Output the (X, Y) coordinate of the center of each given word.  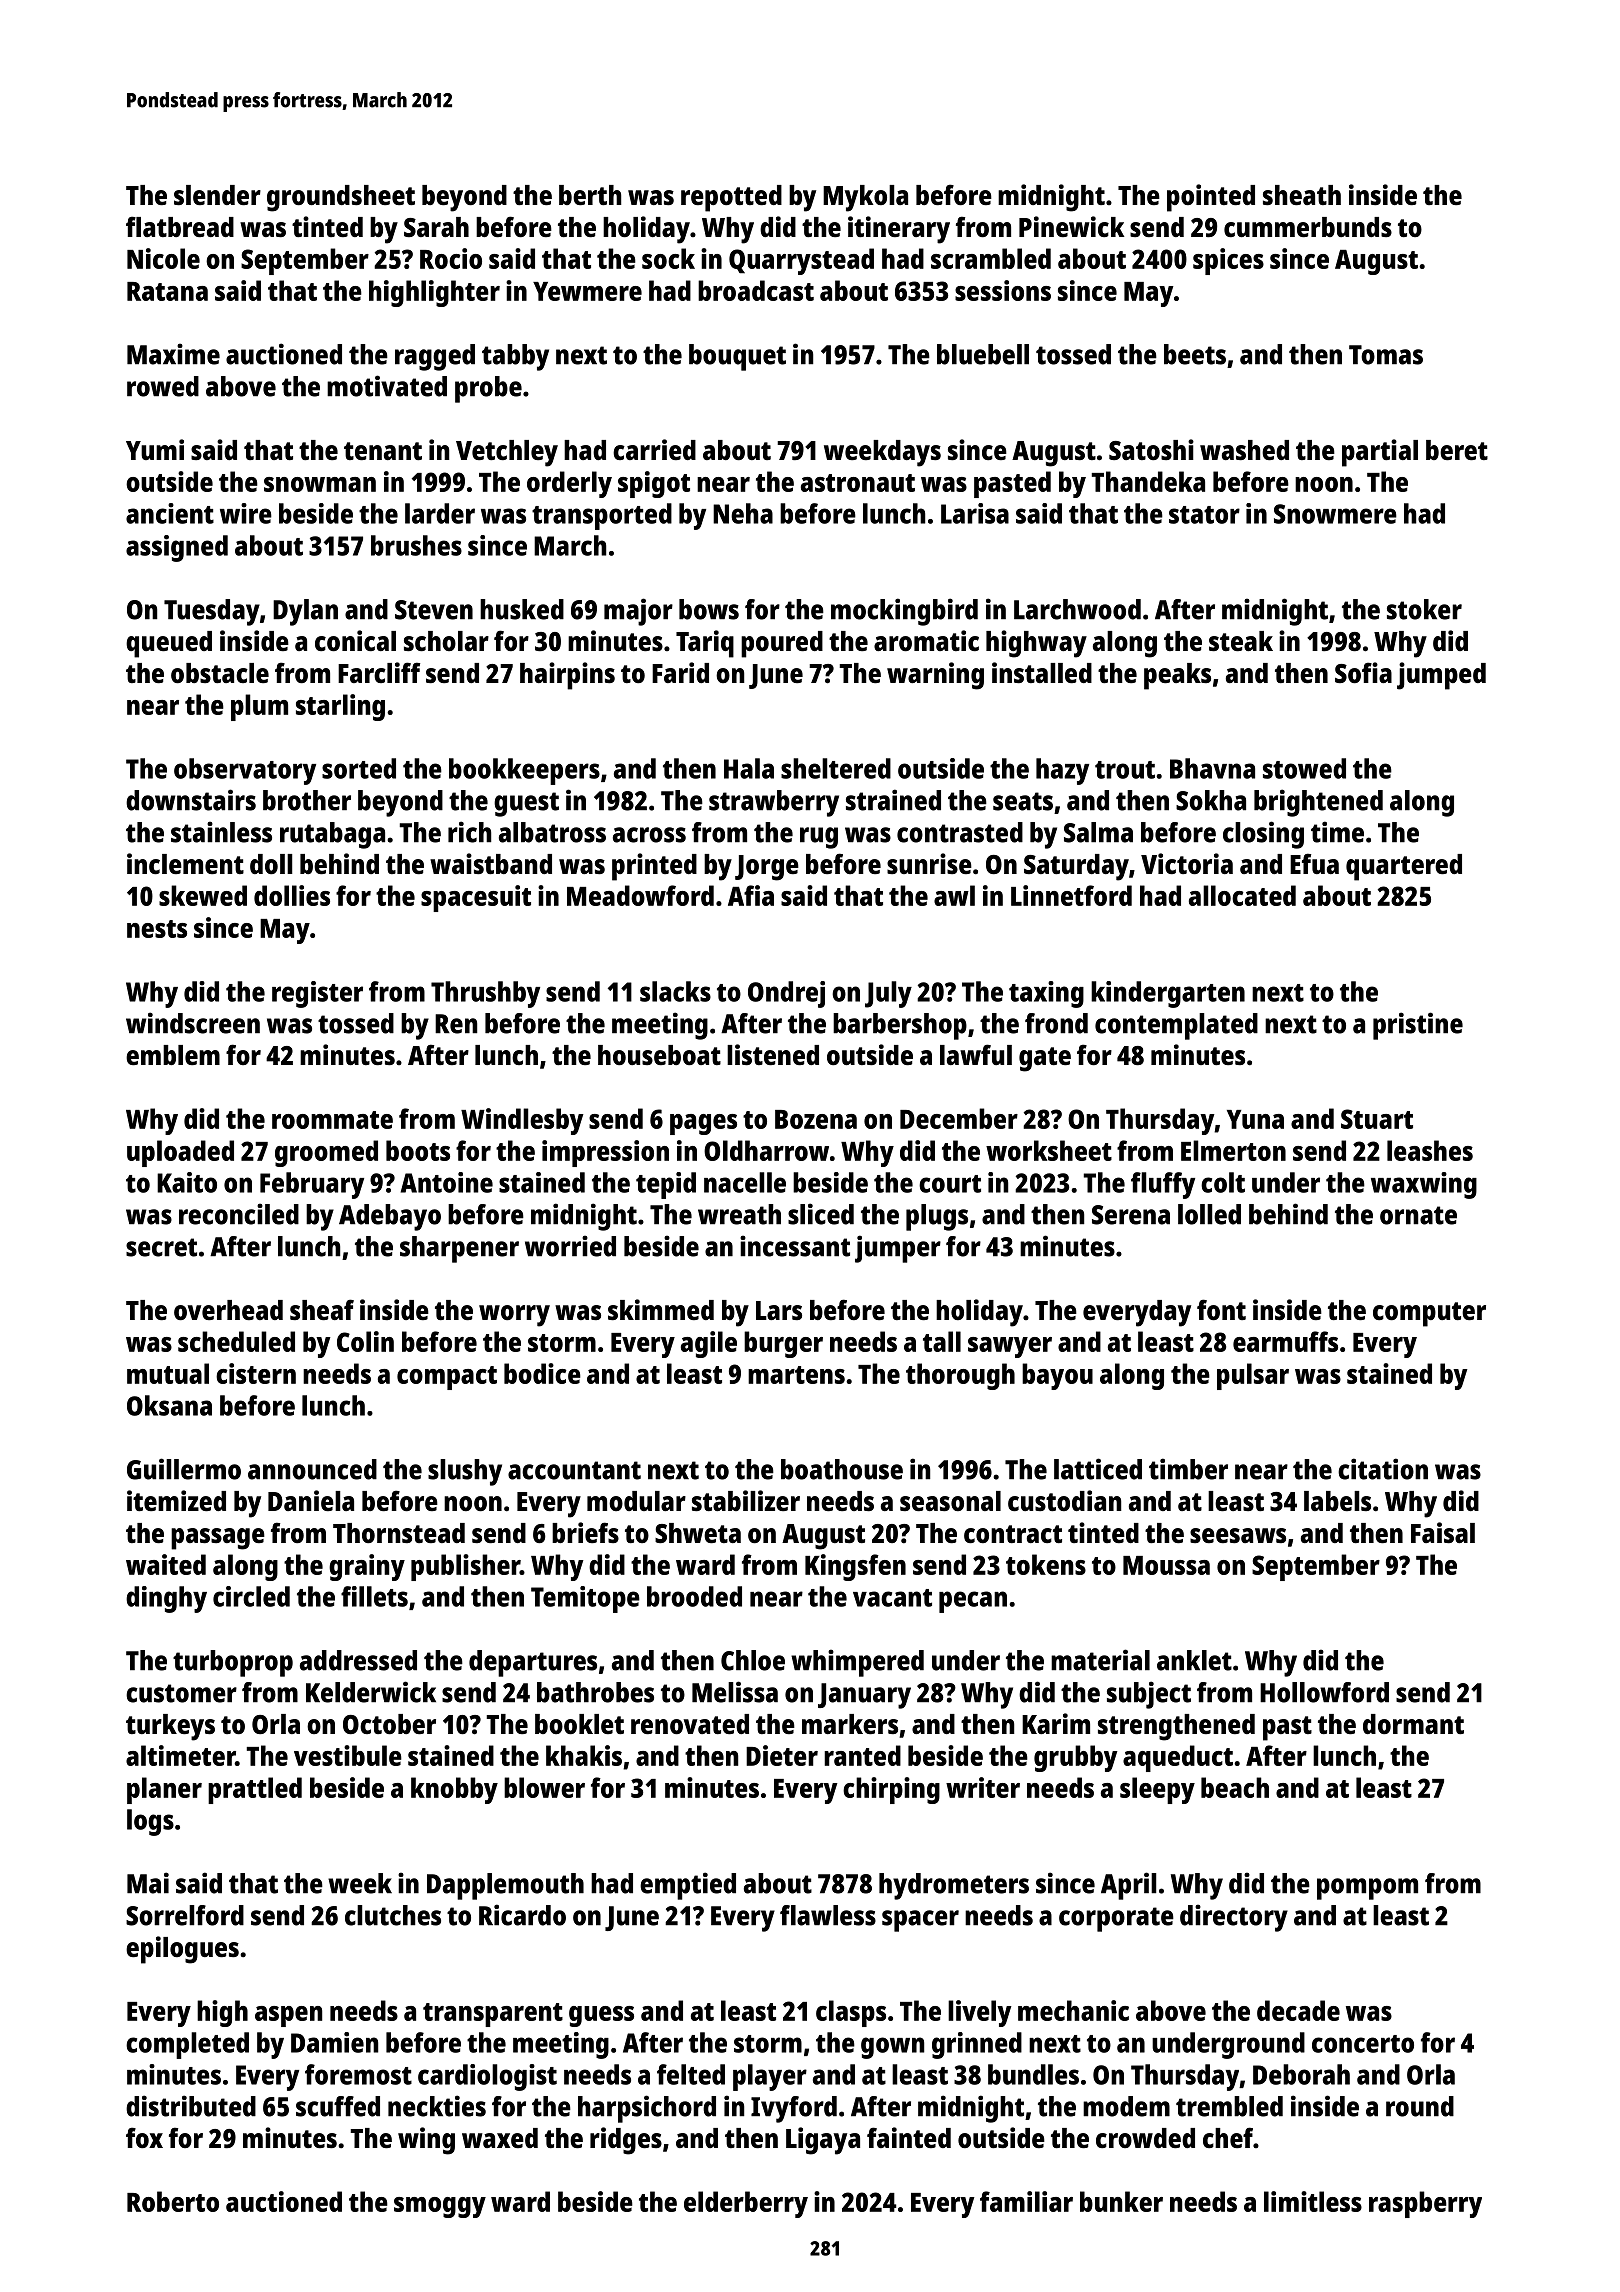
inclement (185, 863)
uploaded (180, 1153)
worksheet (1049, 1150)
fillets (374, 1596)
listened (773, 1054)
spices (1228, 261)
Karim (1056, 1723)
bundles (1033, 2074)
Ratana (167, 291)
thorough (960, 1376)
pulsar (1253, 1376)
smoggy (440, 2207)
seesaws (1238, 1535)
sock (668, 258)
